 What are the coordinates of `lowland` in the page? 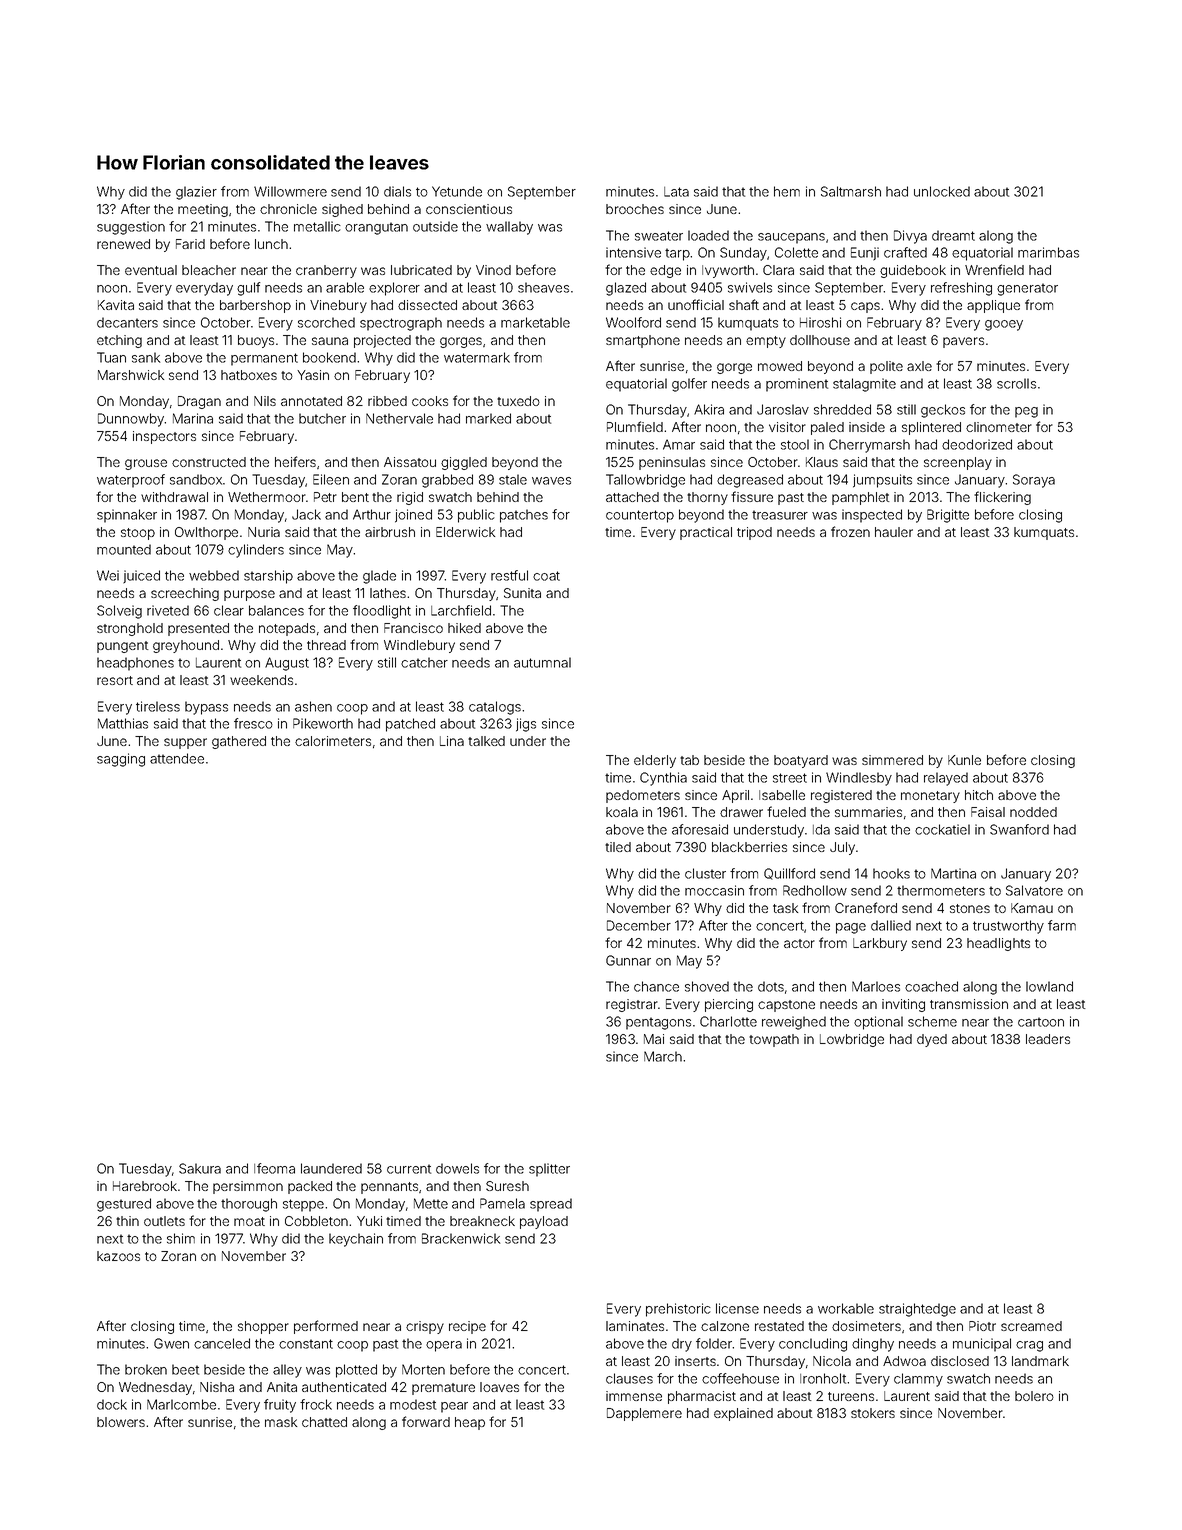 It's located at (1049, 986).
